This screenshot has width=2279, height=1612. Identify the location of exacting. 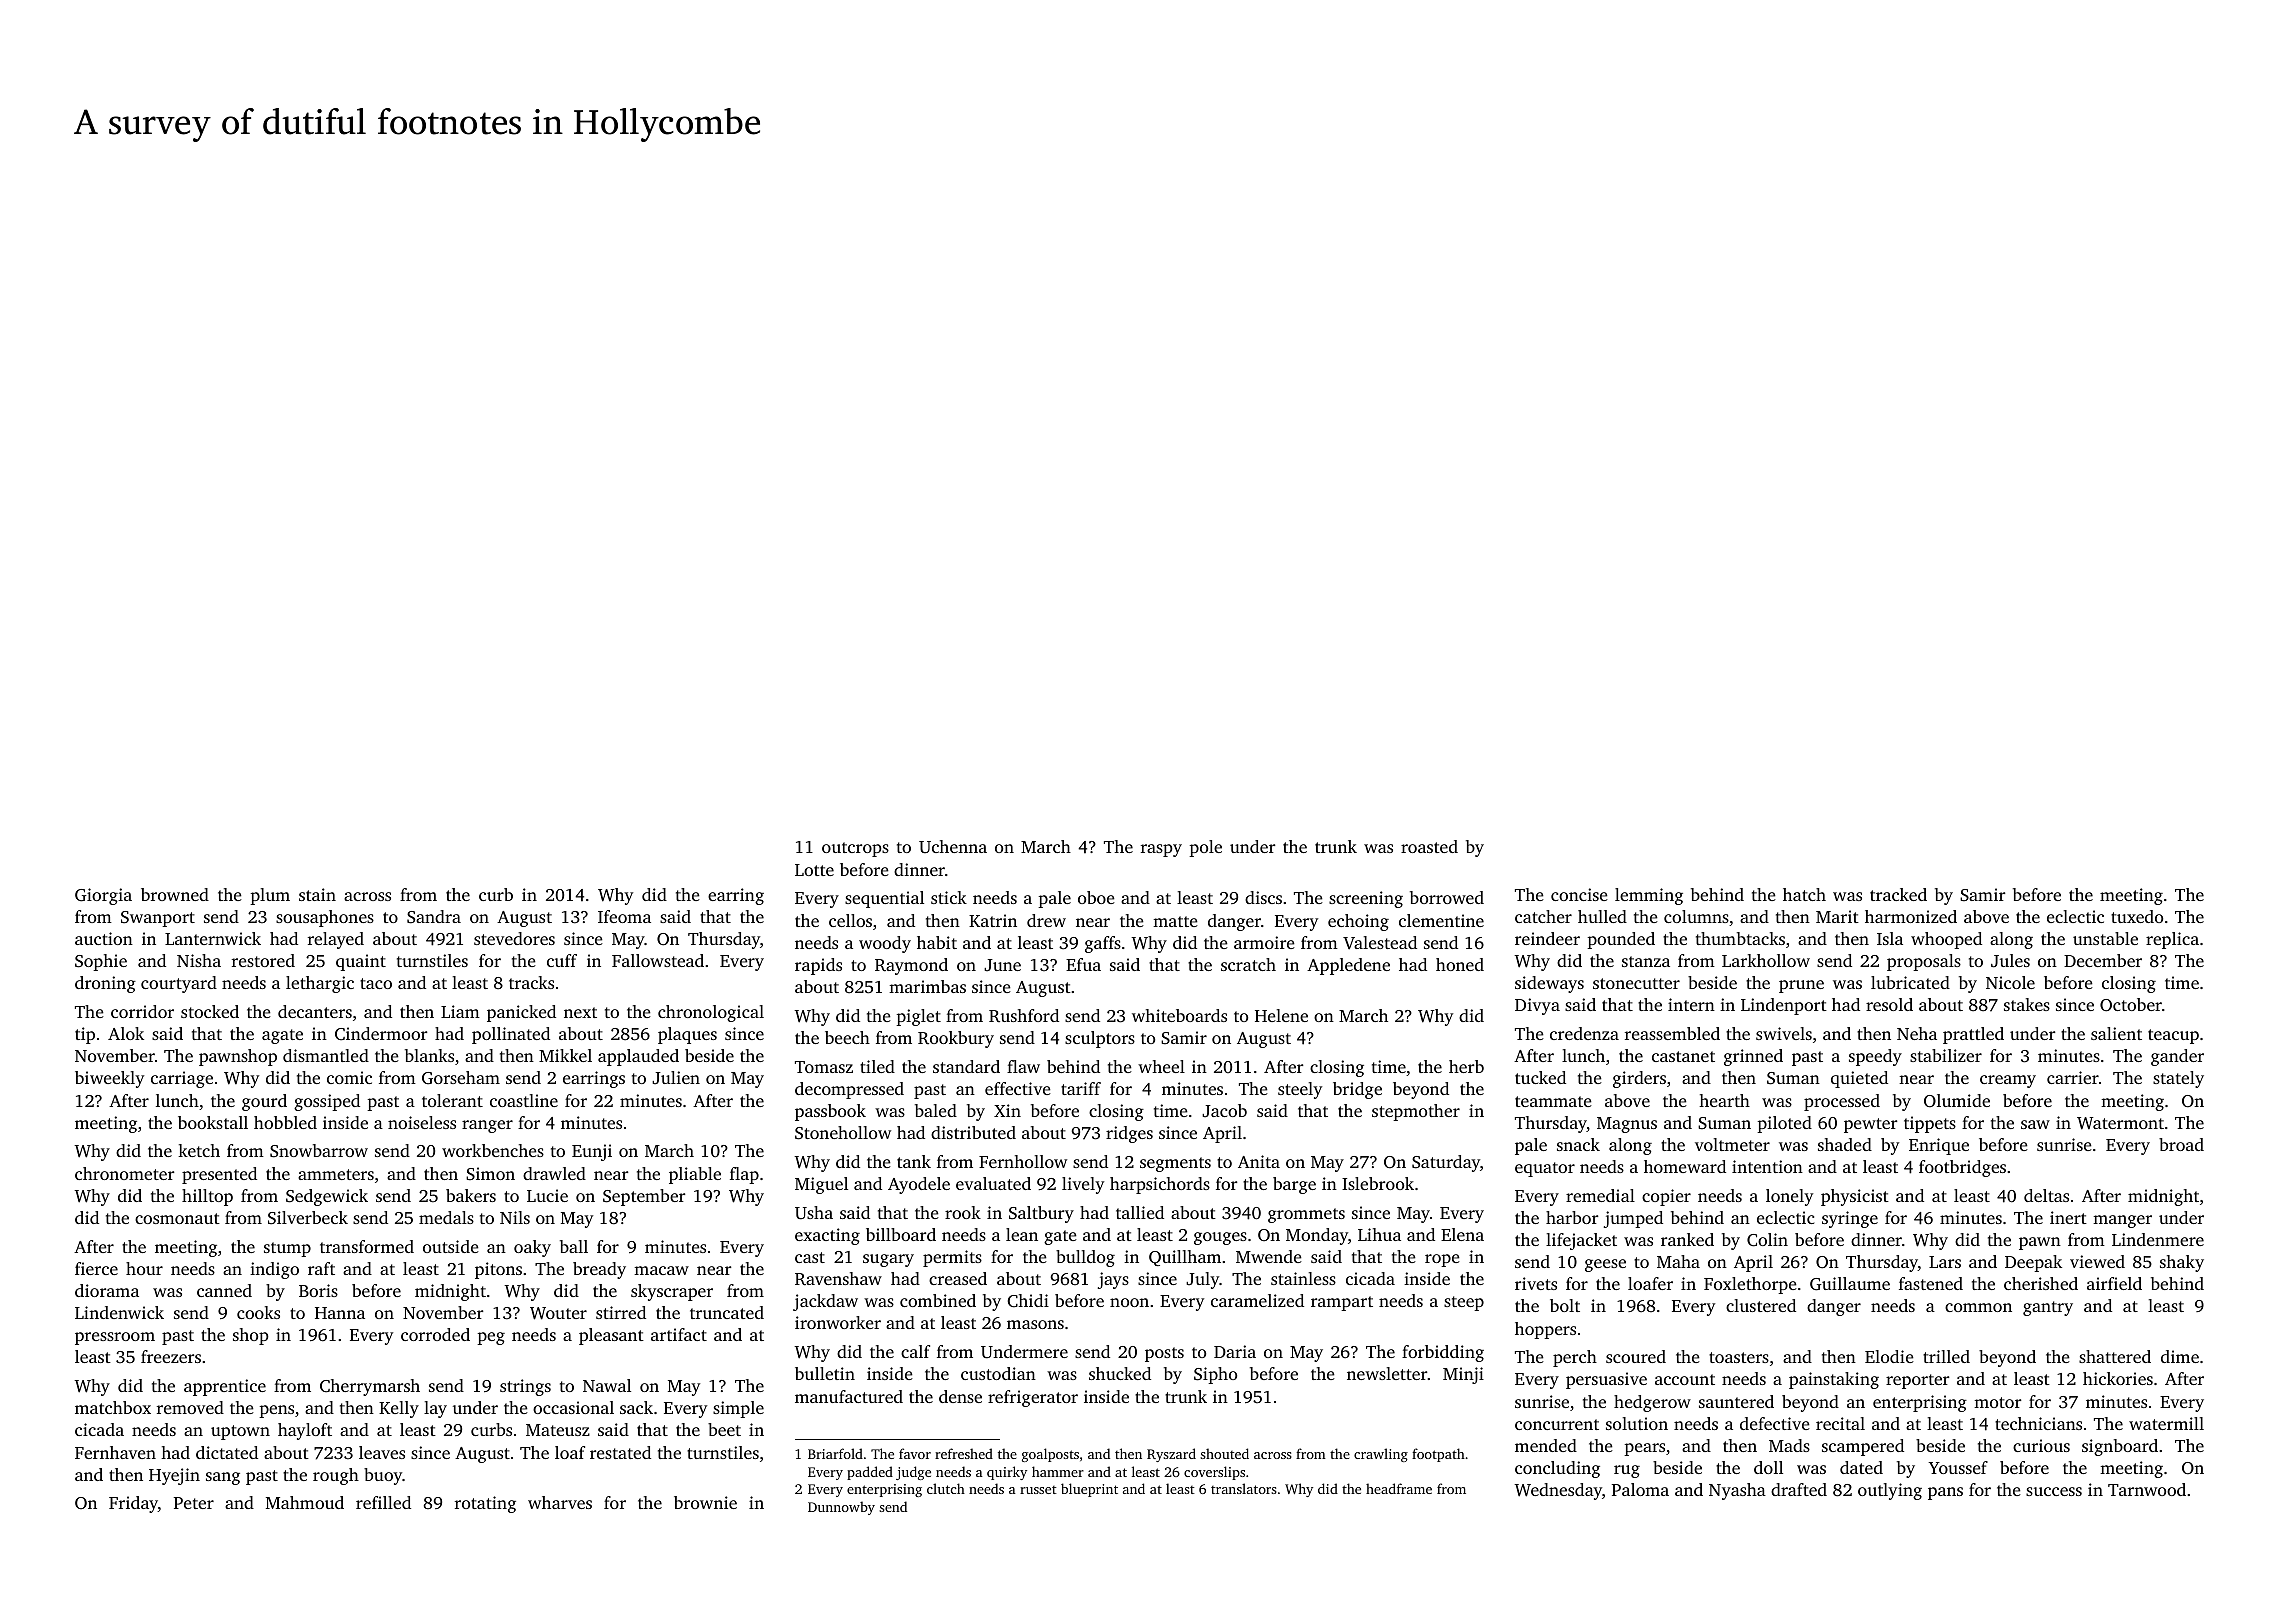
(827, 1236).
